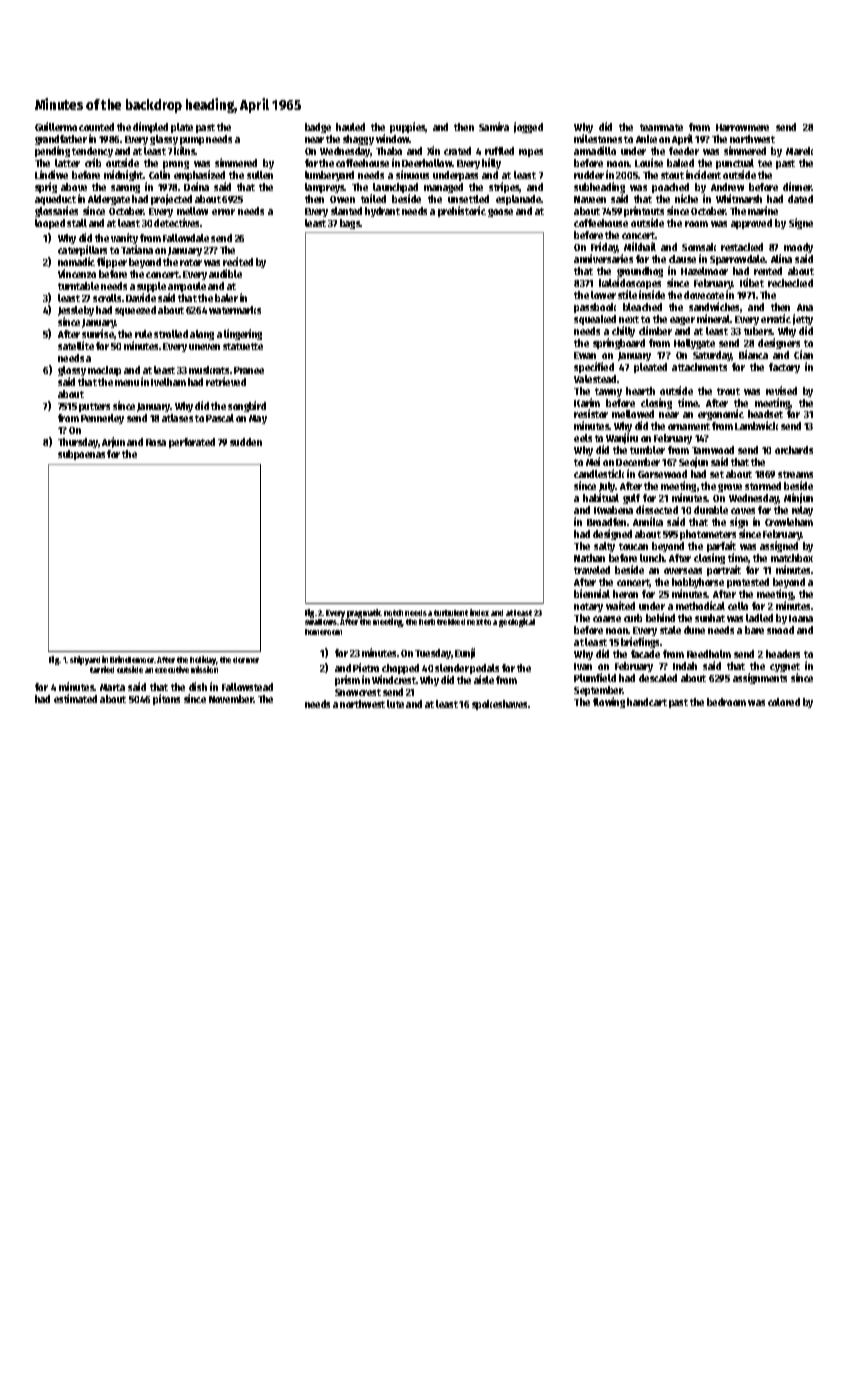 The image size is (849, 1400). What do you see at coordinates (689, 426) in the image?
I see `ornament` at bounding box center [689, 426].
